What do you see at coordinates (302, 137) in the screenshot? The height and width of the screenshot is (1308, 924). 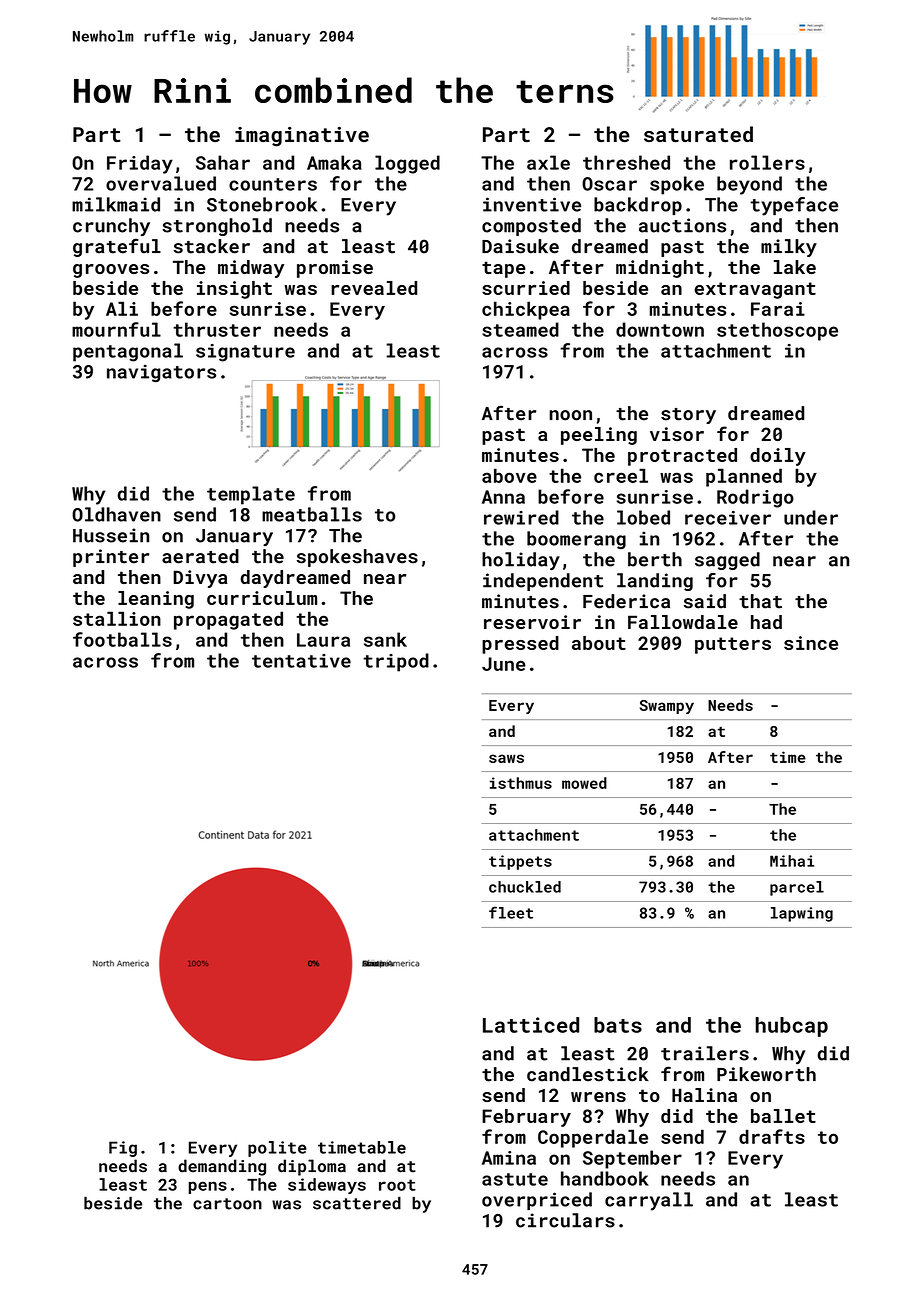 I see `imaginative` at bounding box center [302, 137].
